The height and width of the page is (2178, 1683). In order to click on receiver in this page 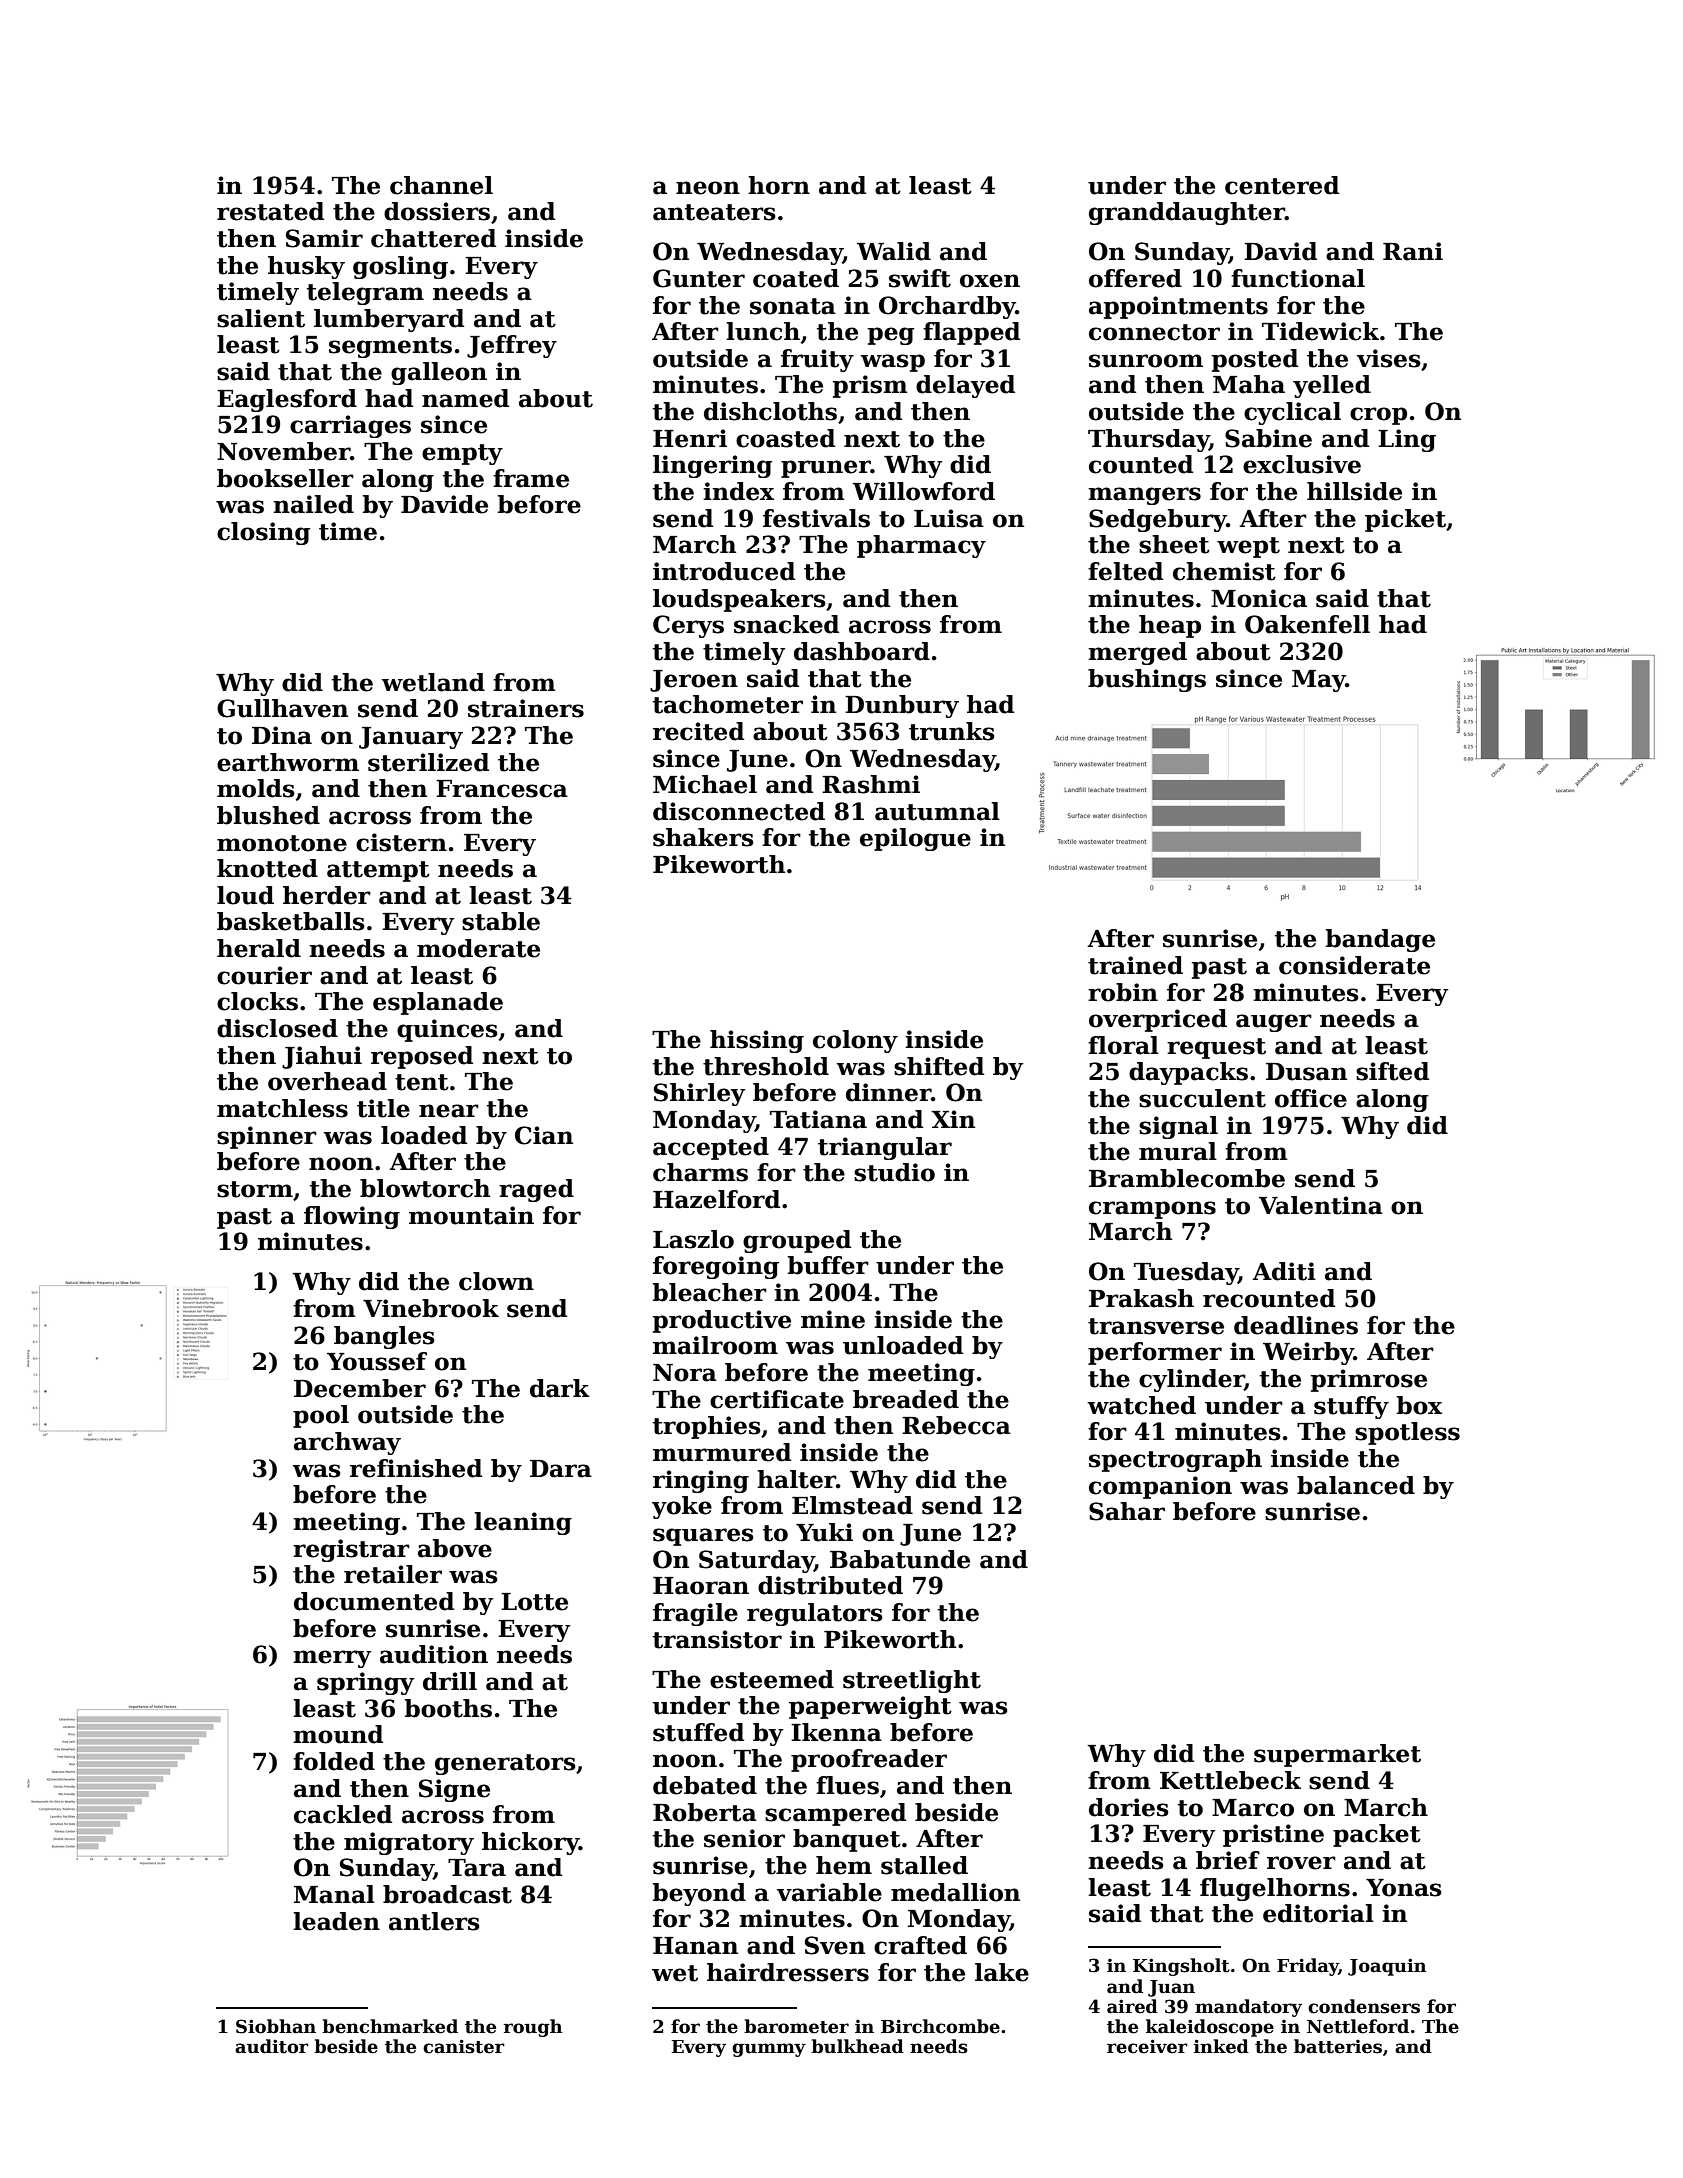, I will do `click(1147, 2046)`.
